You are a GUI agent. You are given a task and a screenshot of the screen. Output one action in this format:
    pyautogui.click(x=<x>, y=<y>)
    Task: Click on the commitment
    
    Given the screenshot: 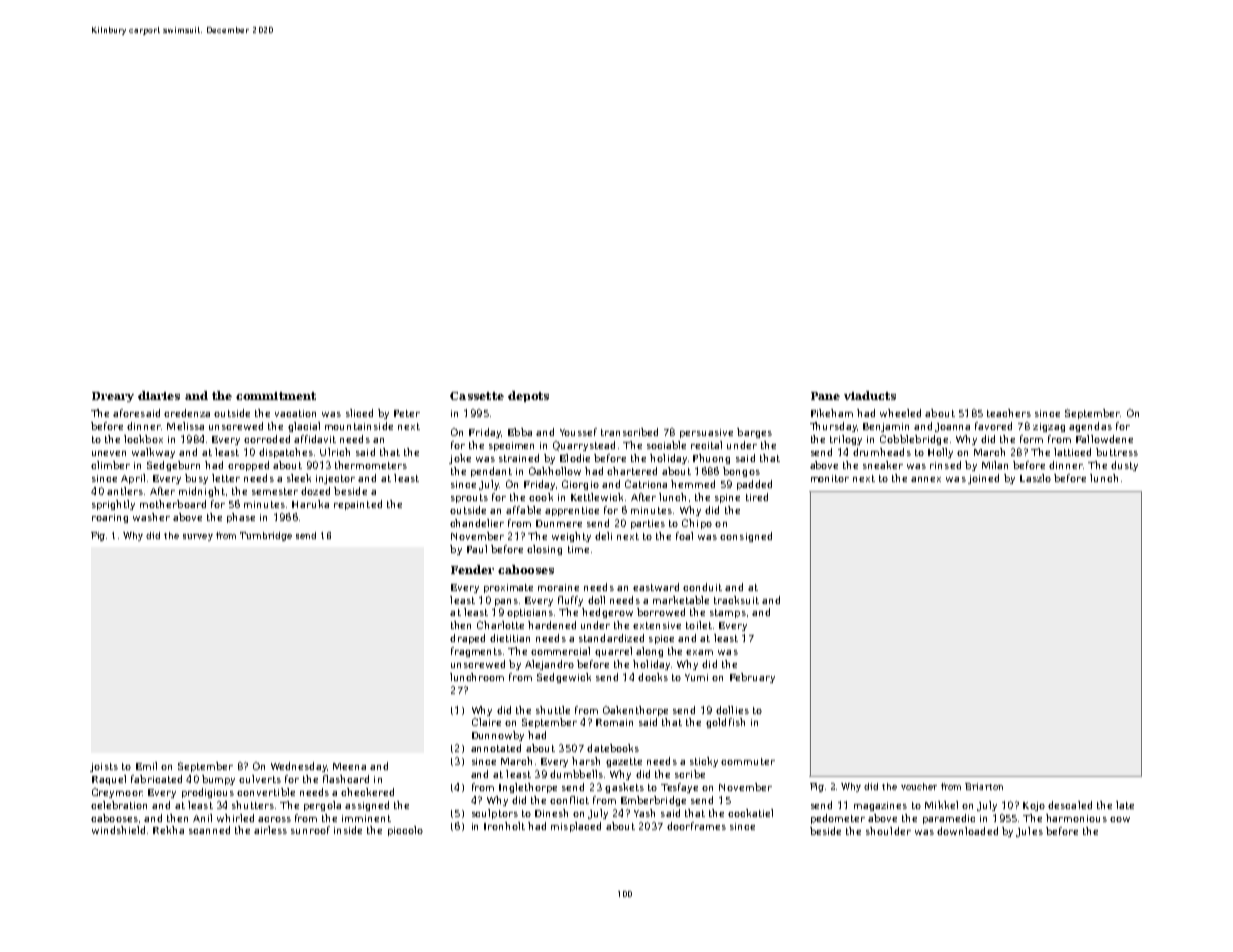 What is the action you would take?
    pyautogui.click(x=276, y=396)
